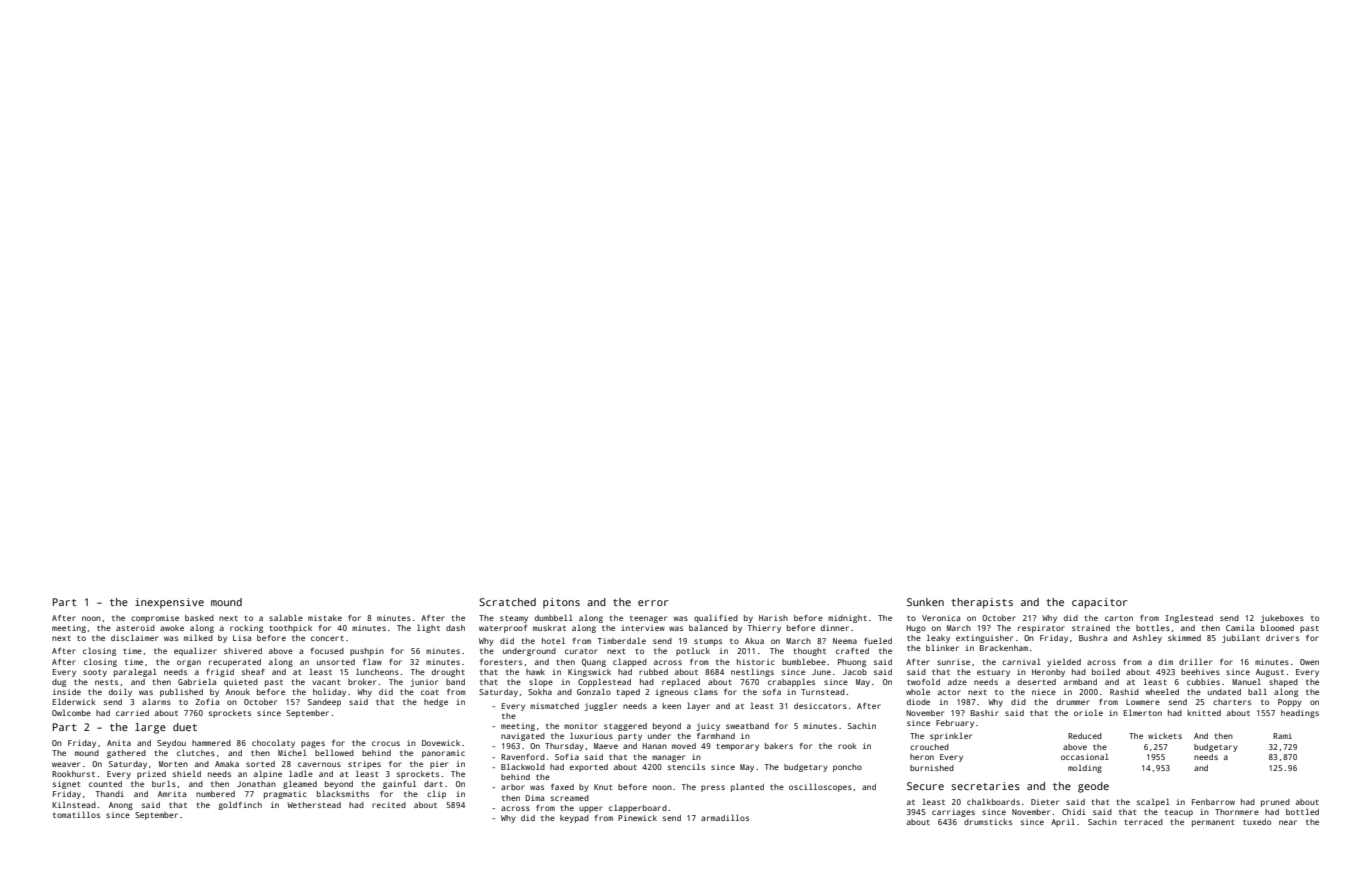 Image resolution: width=1372 pixels, height=887 pixels. What do you see at coordinates (589, 673) in the screenshot?
I see `Kingswick` at bounding box center [589, 673].
